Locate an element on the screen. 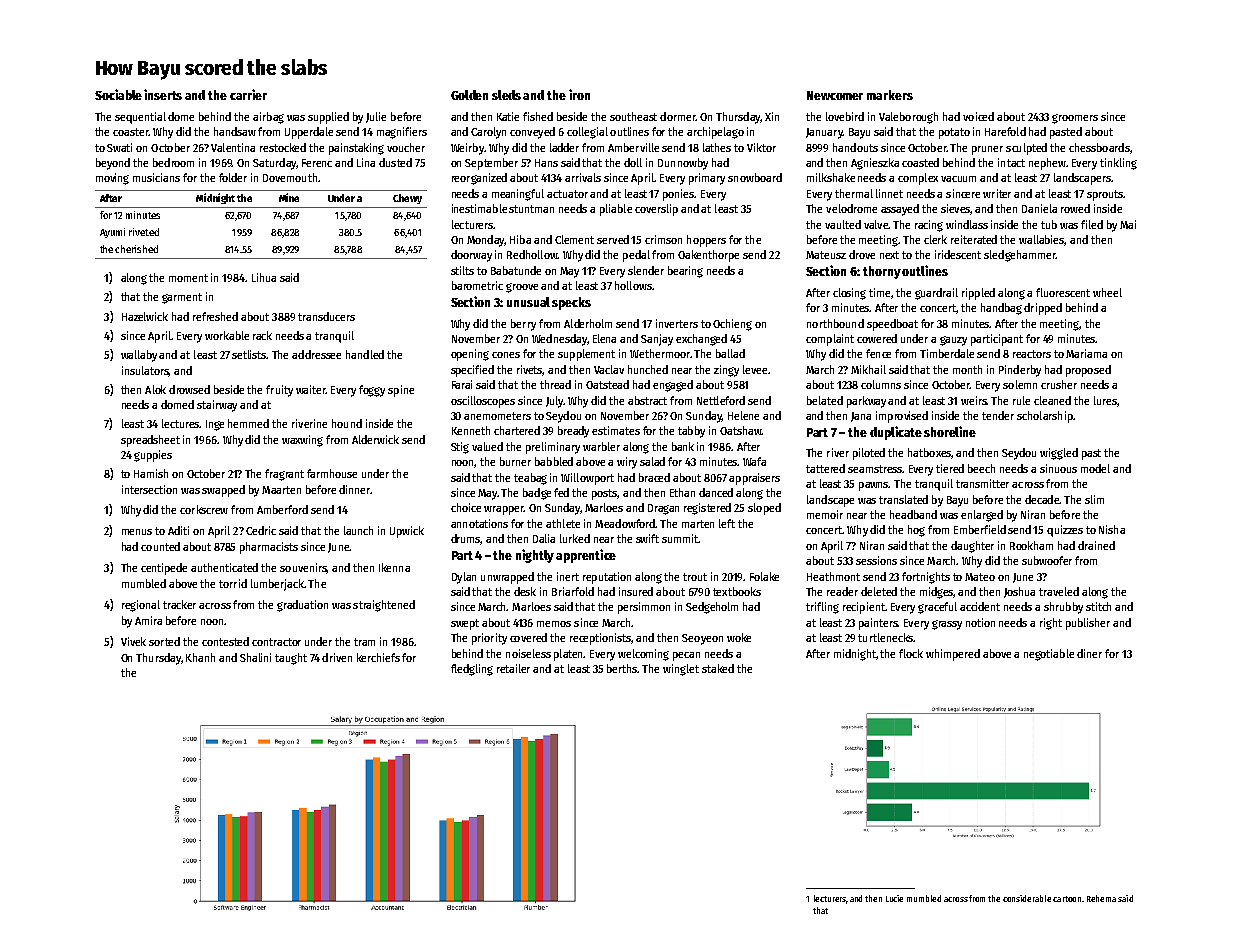 The image size is (1233, 952). hoppers is located at coordinates (706, 241).
